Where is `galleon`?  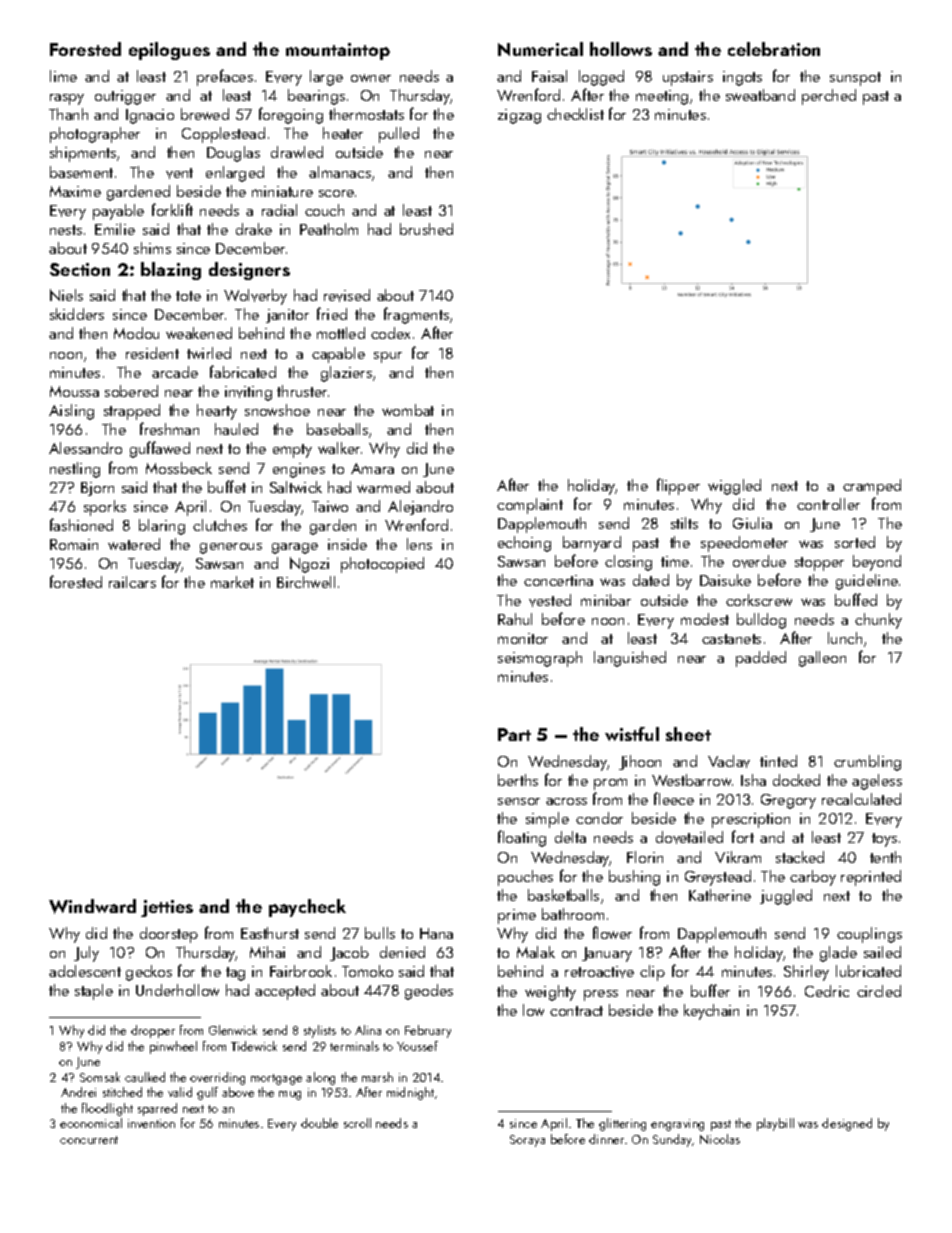
galleon is located at coordinates (822, 659).
